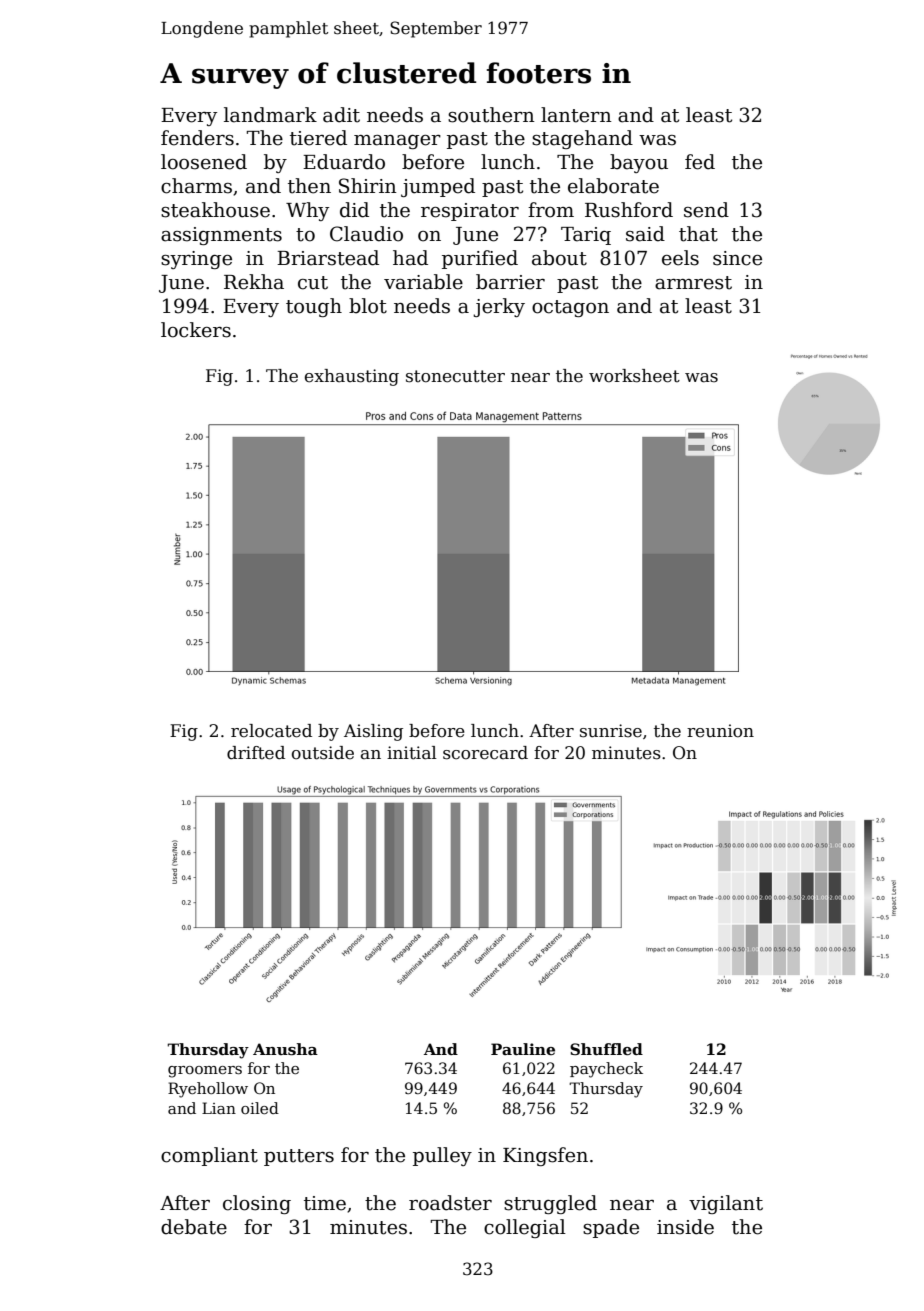 The width and height of the image is (924, 1311). I want to click on sunrise, so click(611, 731).
